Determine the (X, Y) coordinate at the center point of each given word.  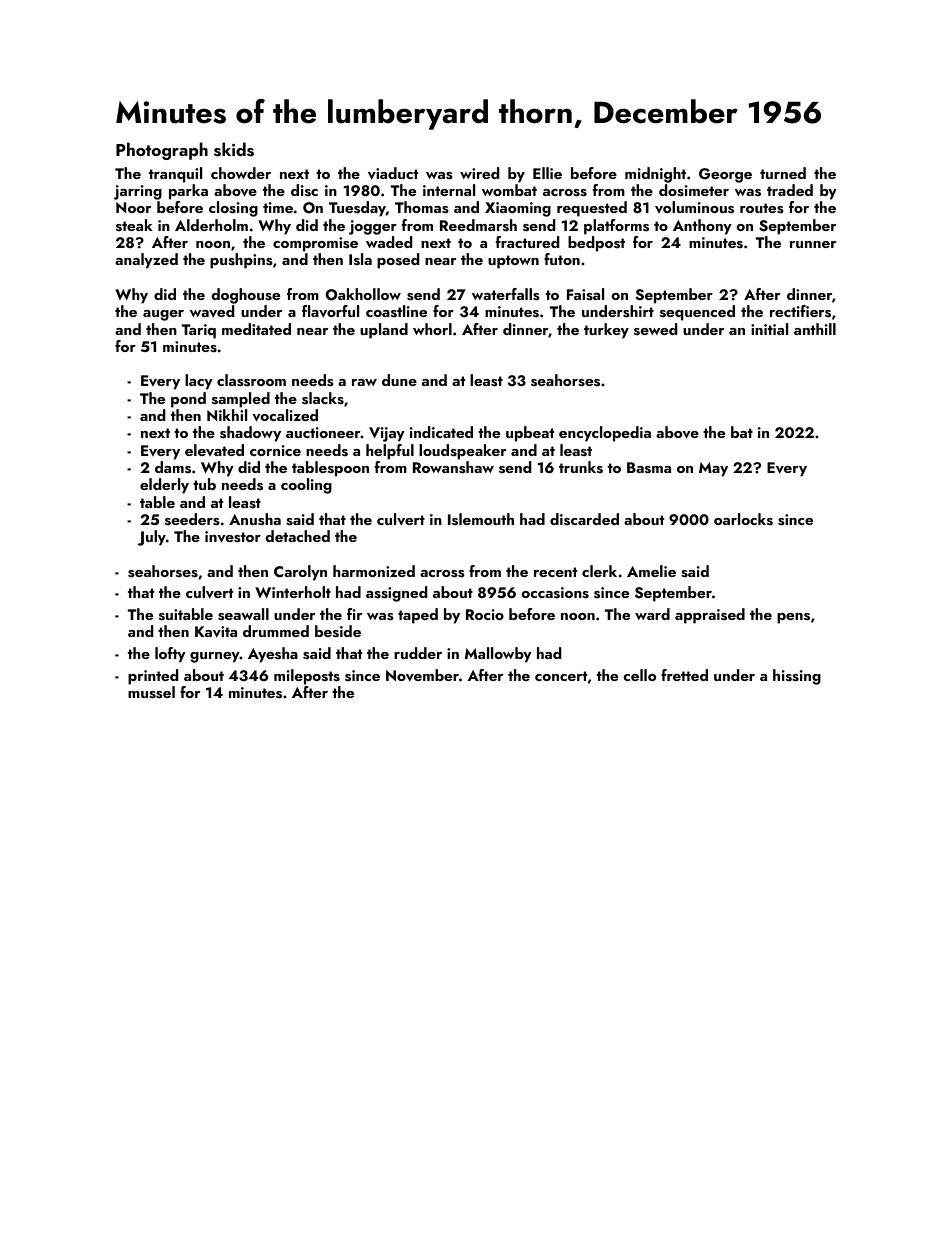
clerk (599, 571)
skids (234, 149)
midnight (655, 175)
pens (793, 618)
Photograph (162, 151)
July (152, 538)
